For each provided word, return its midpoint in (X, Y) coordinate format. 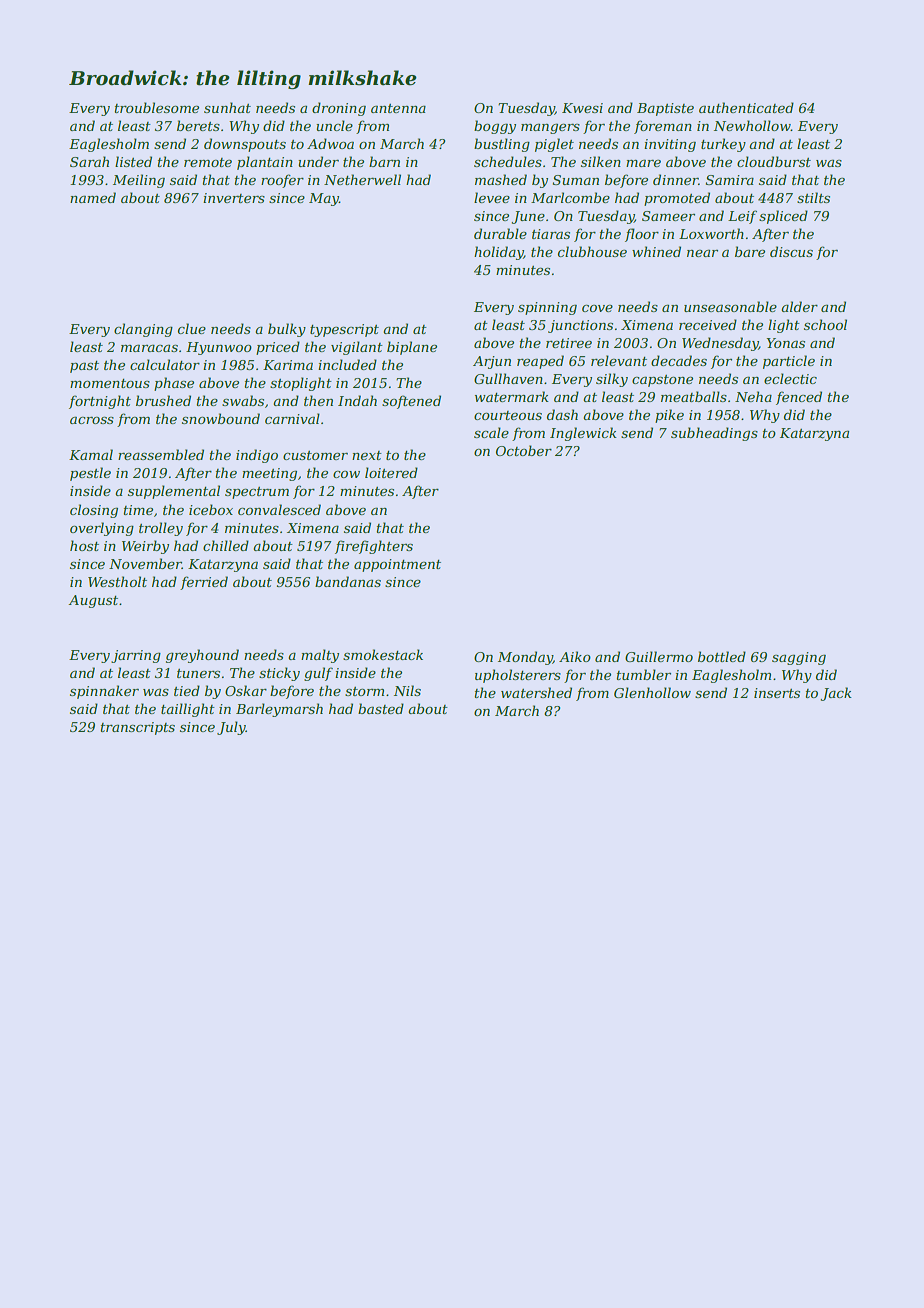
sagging (799, 658)
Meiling (139, 181)
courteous (508, 415)
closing (94, 511)
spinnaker (104, 692)
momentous (110, 383)
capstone (662, 381)
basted (381, 708)
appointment (397, 565)
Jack (836, 694)
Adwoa (330, 143)
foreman (663, 127)
